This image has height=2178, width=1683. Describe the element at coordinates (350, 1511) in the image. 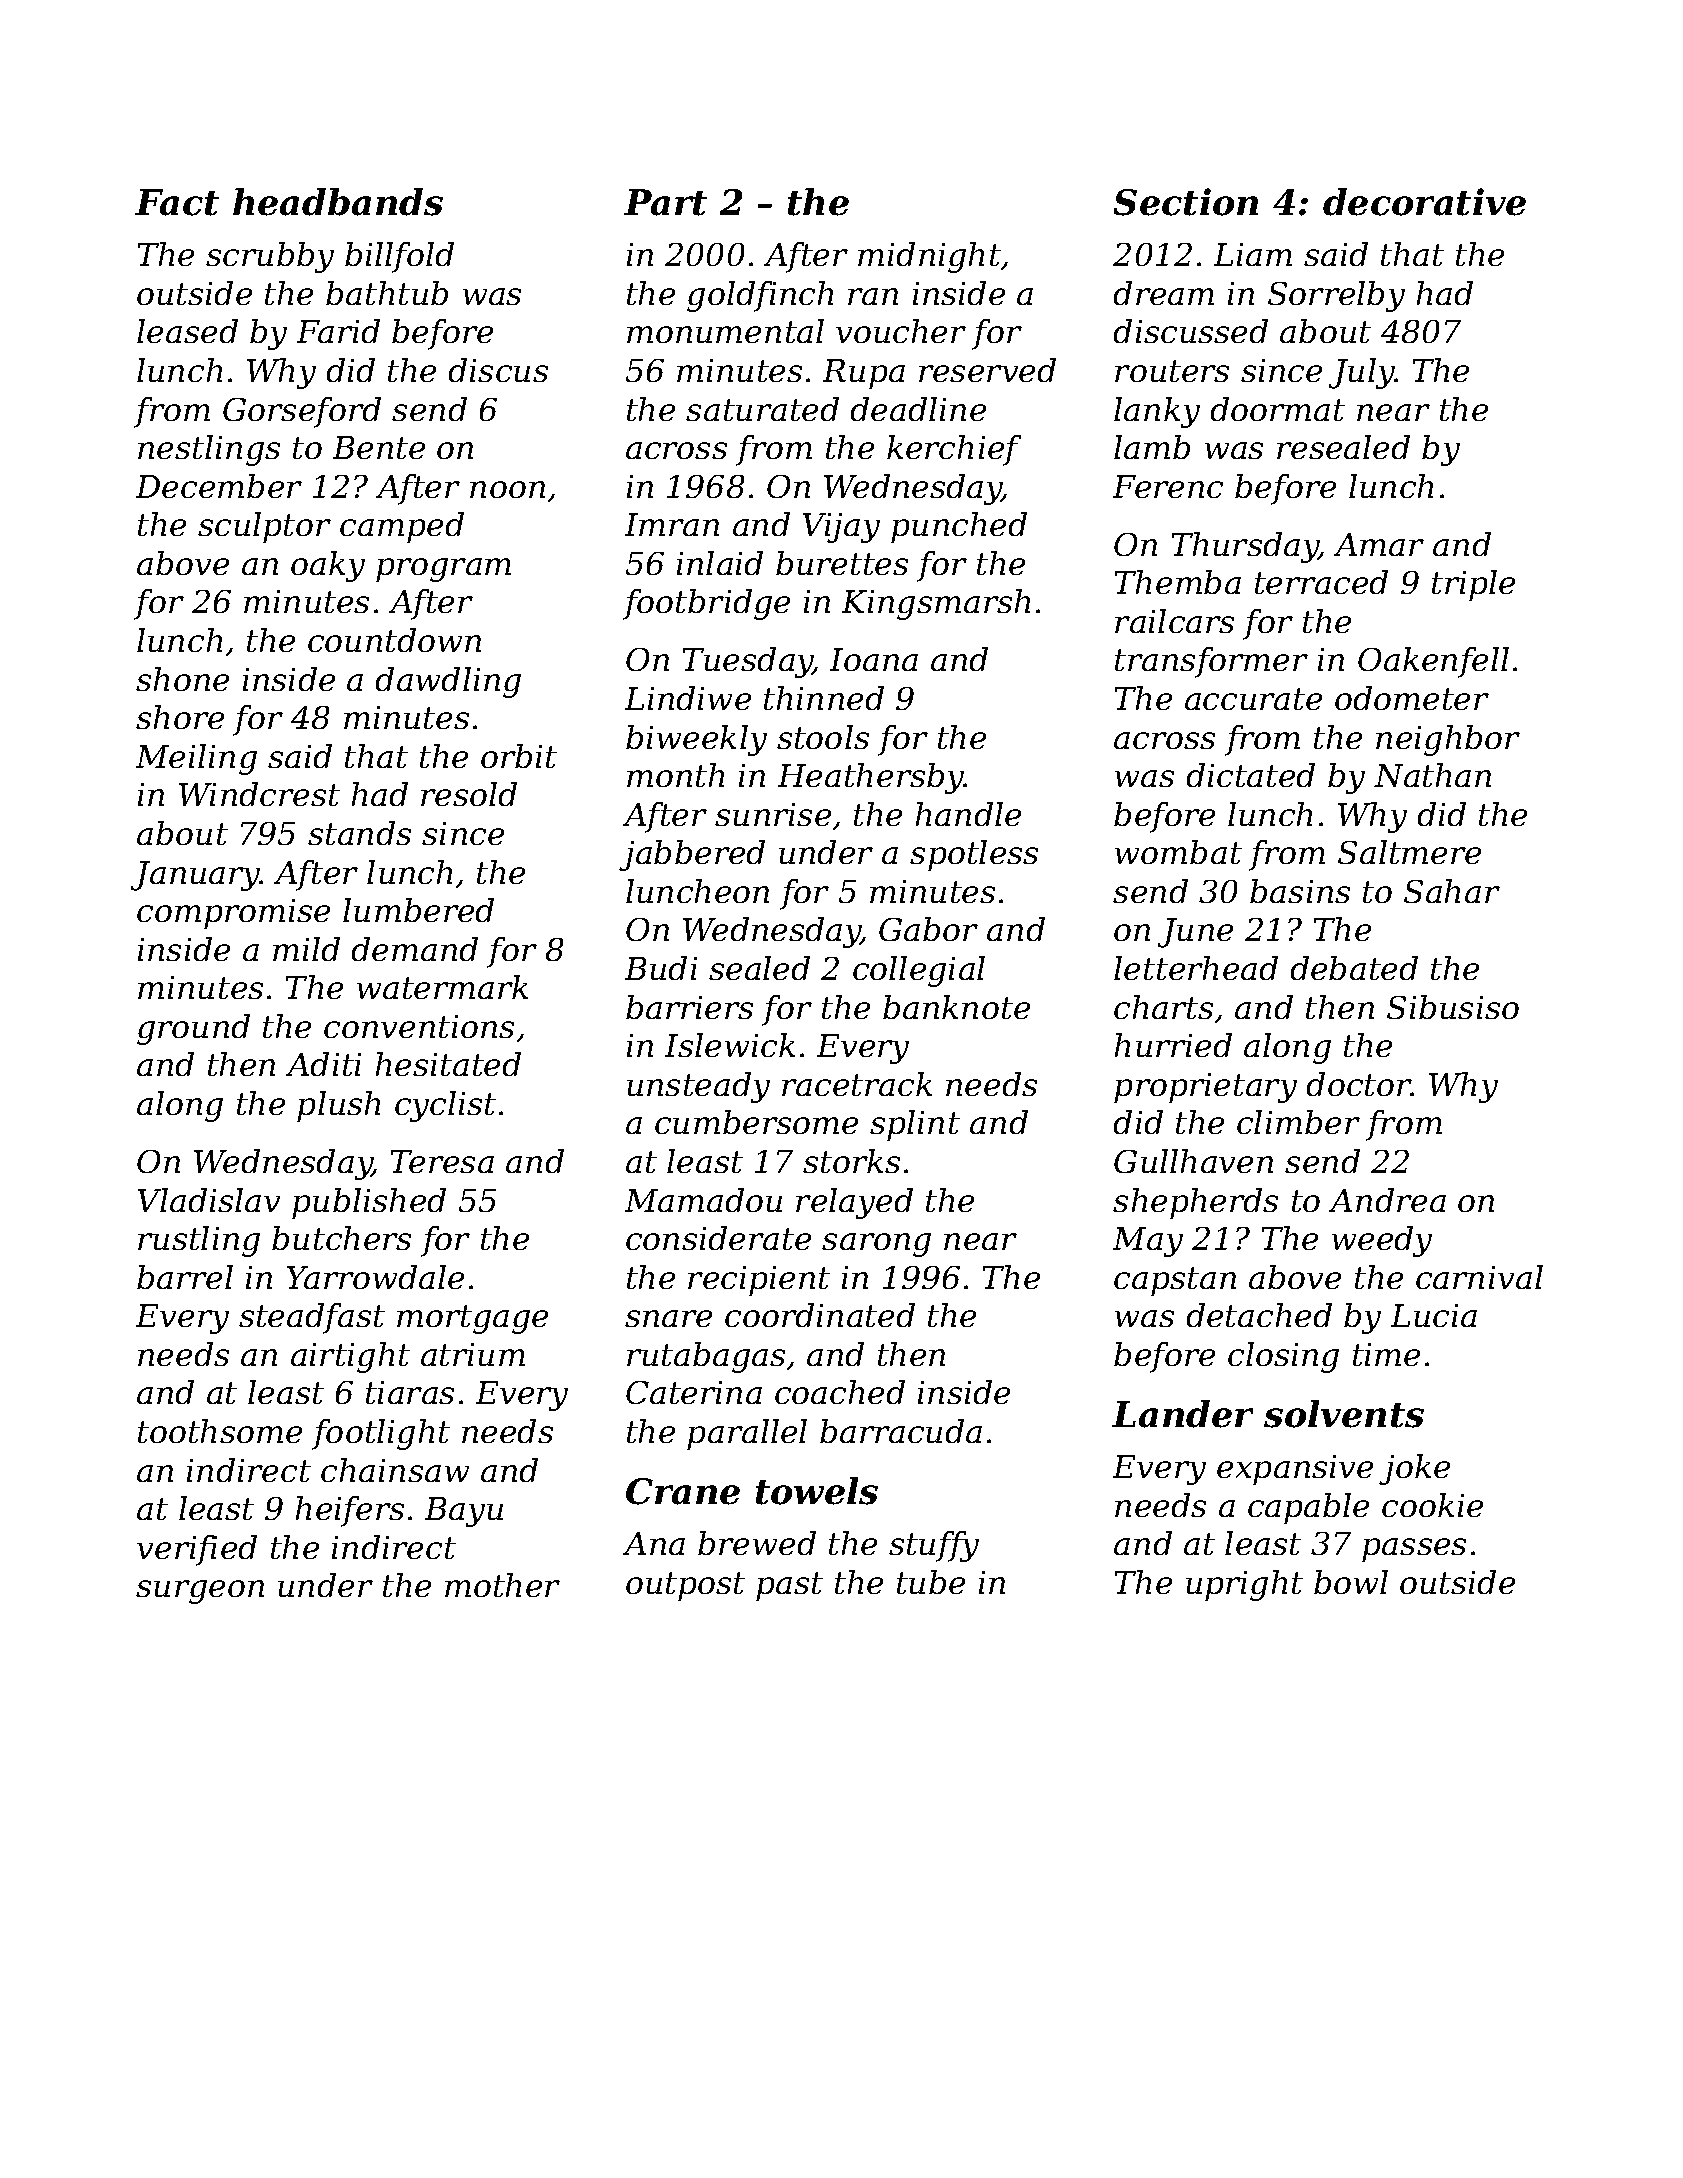

I see `heifers` at that location.
